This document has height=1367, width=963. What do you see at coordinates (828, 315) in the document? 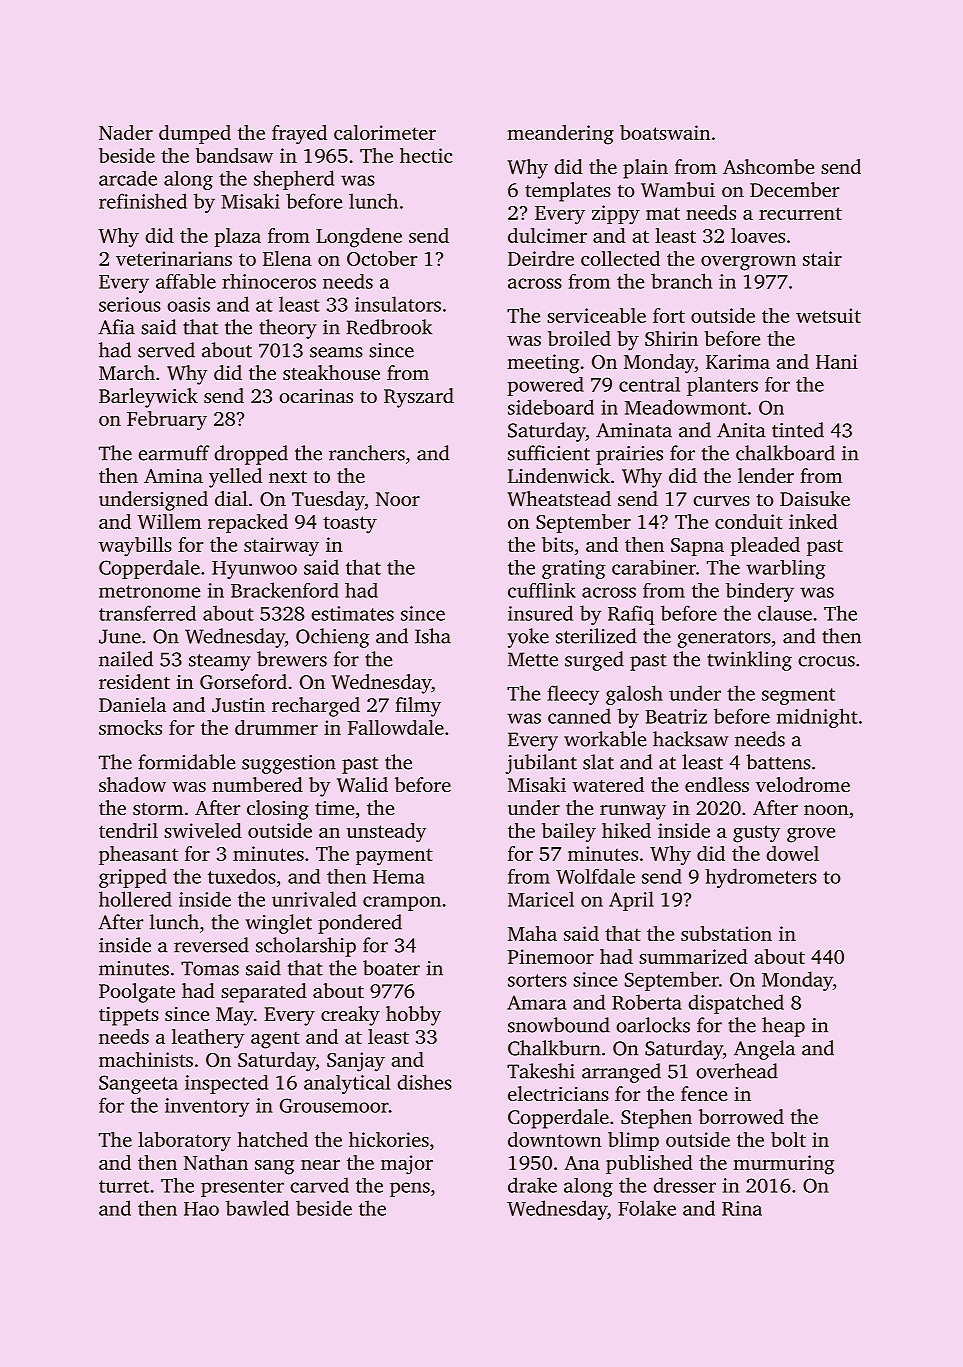
I see `wetsuit` at bounding box center [828, 315].
